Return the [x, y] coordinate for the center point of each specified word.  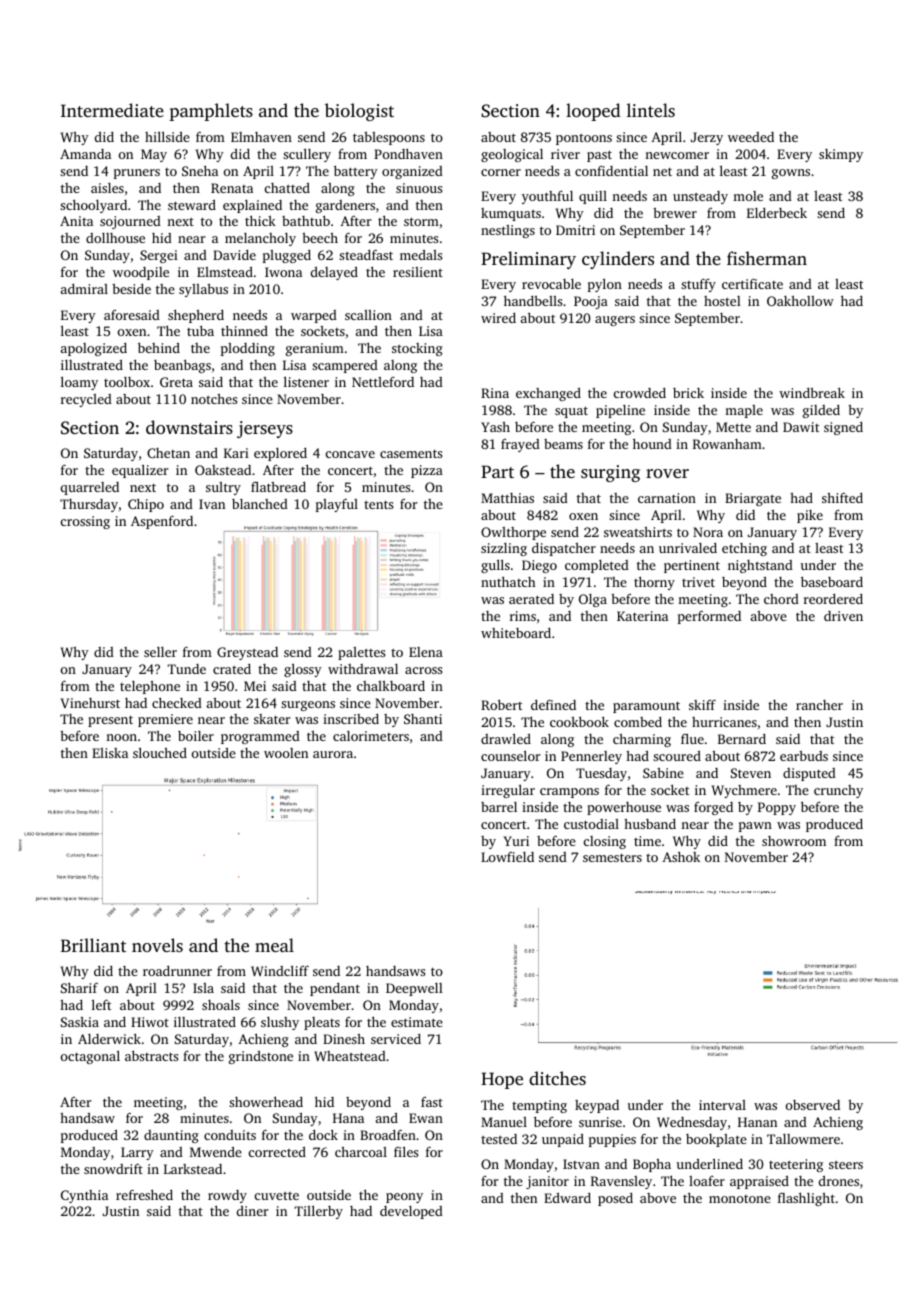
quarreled [90, 488]
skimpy [841, 155]
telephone [150, 687]
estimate [417, 1022]
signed [843, 428]
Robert [501, 704]
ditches [557, 1078]
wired [498, 318]
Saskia [80, 1022]
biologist [359, 112]
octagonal [90, 1057]
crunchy [838, 791]
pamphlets [211, 112]
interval [722, 1105]
